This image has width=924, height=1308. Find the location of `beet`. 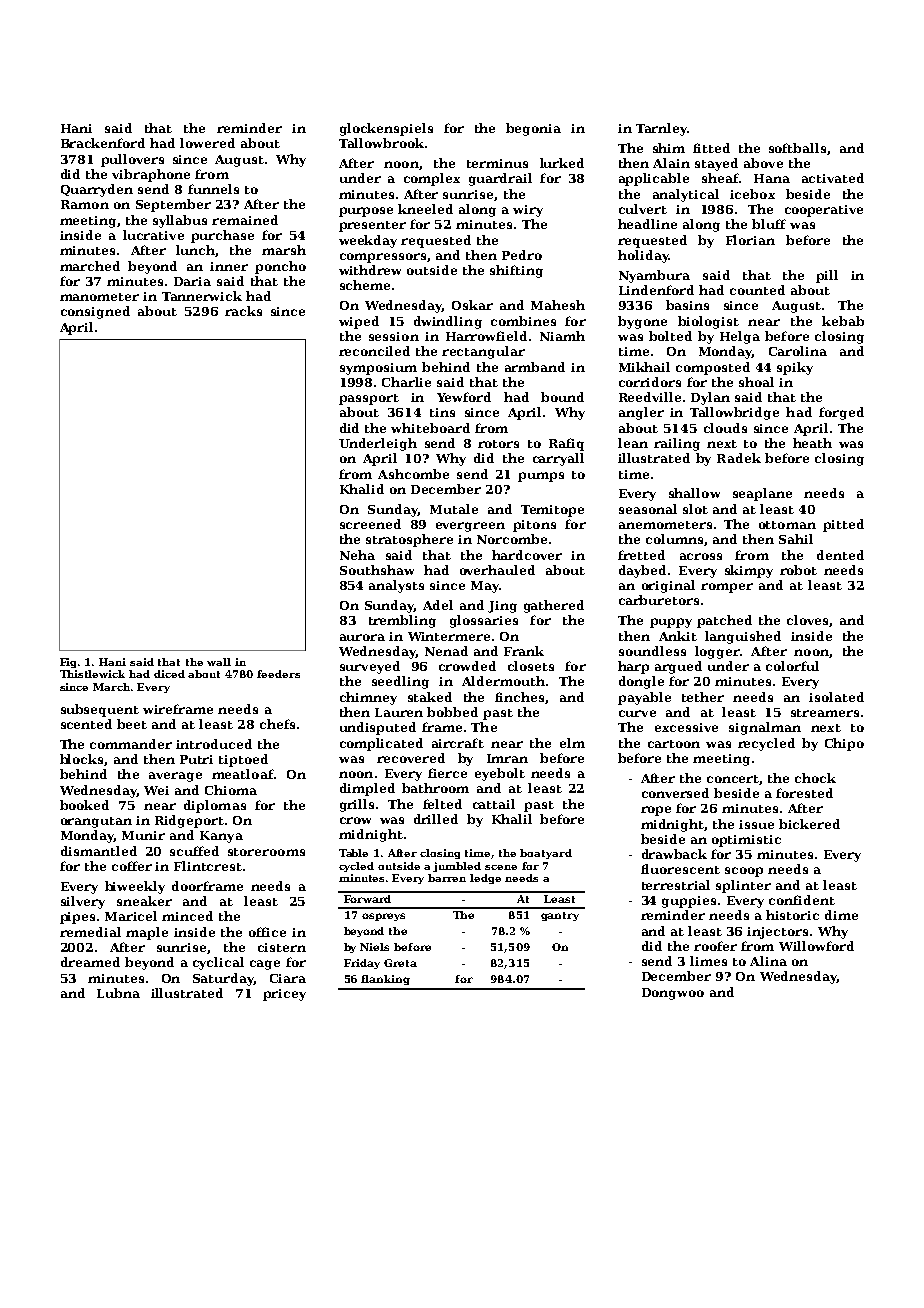

beet is located at coordinates (132, 724).
